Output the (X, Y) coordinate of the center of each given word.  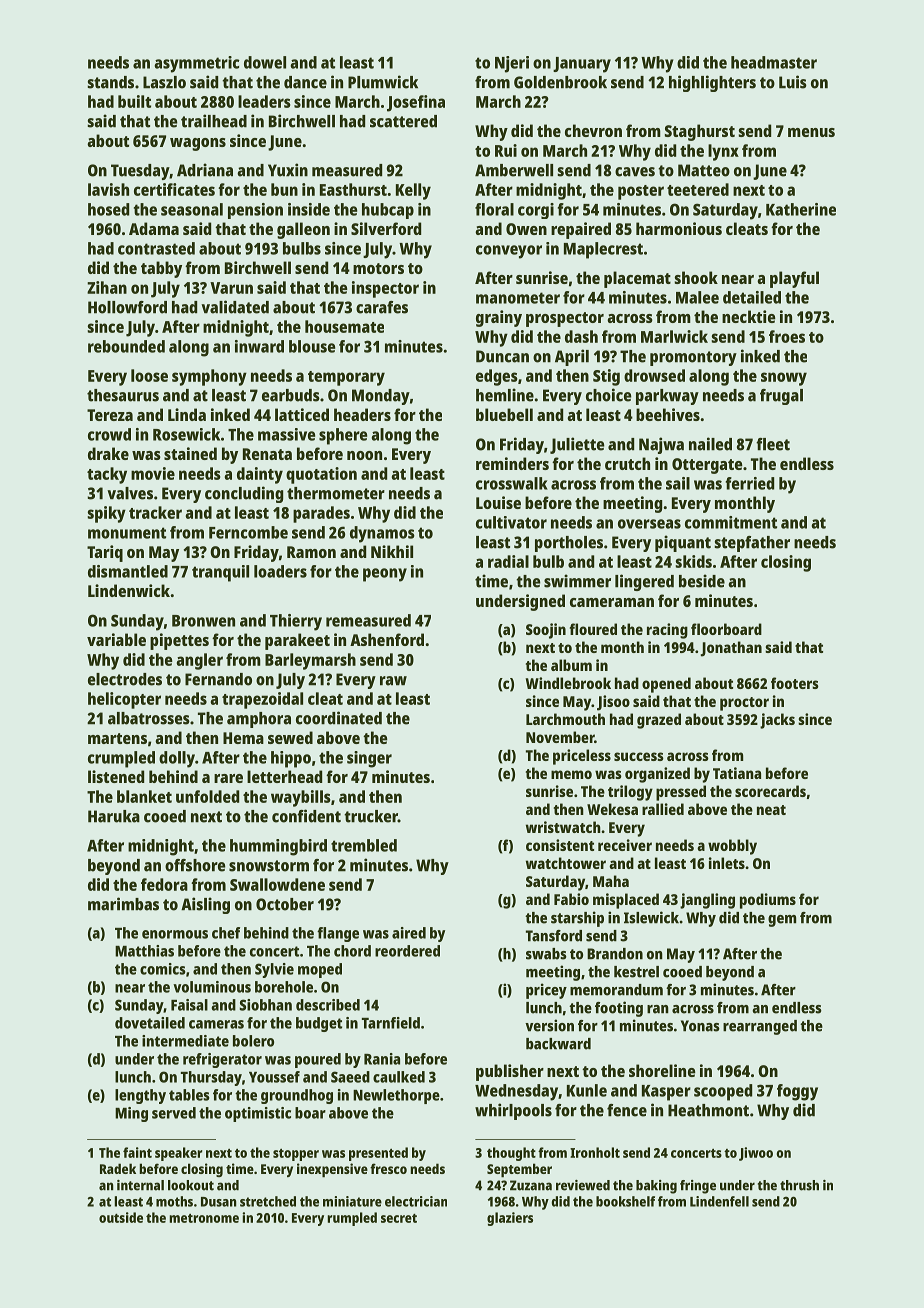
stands (110, 82)
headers (362, 414)
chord (352, 951)
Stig (606, 377)
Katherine (801, 209)
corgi (536, 211)
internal (140, 1185)
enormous (175, 934)
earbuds (291, 395)
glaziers (510, 1219)
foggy (797, 1092)
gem (782, 921)
